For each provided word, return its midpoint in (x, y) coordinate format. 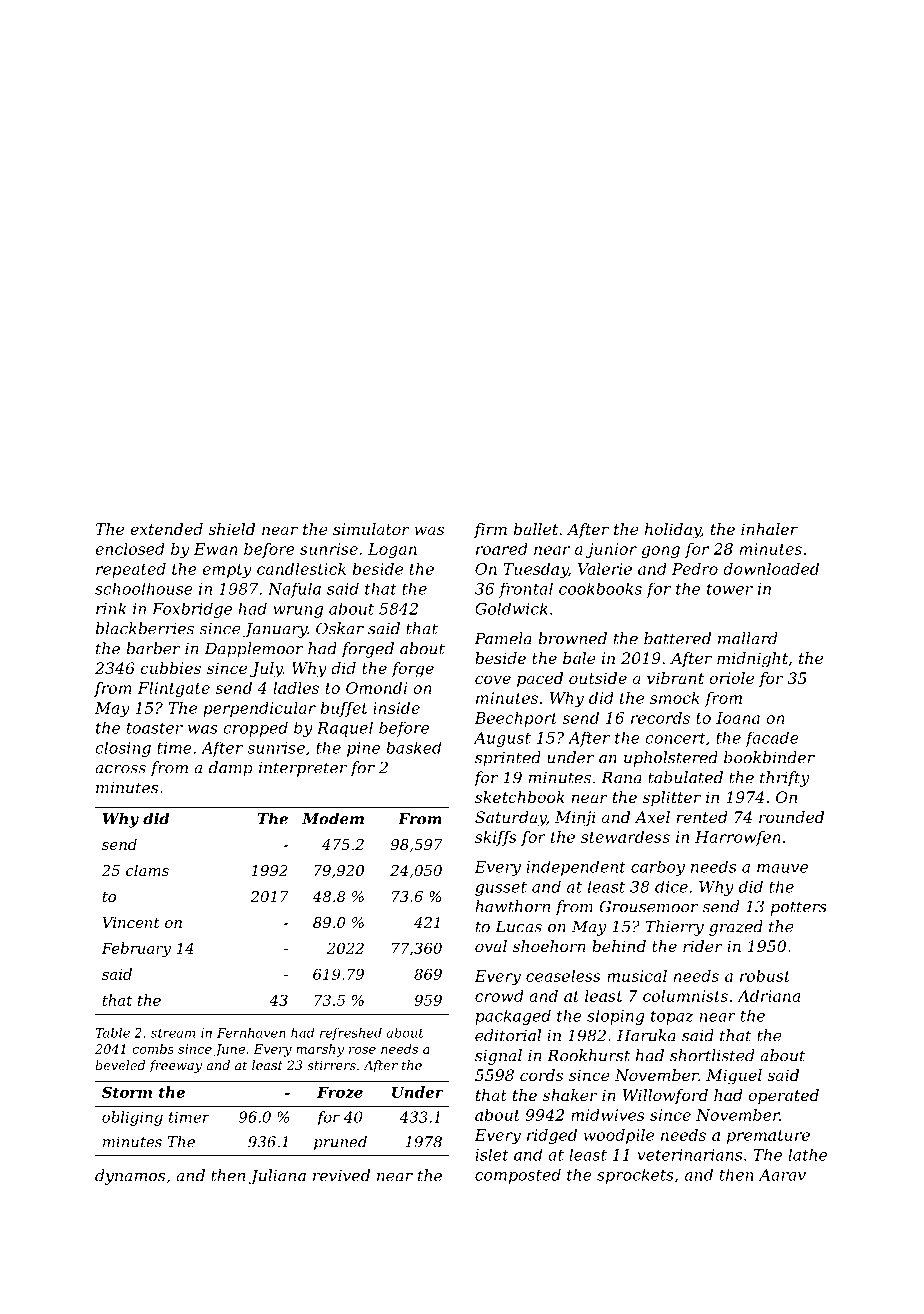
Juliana (277, 1177)
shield (231, 529)
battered (677, 638)
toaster (155, 728)
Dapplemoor (254, 650)
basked (414, 747)
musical (637, 976)
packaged (513, 1017)
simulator (371, 529)
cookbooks (600, 589)
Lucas (518, 926)
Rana (621, 777)
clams (147, 870)
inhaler (769, 529)
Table (113, 1033)
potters (799, 908)
